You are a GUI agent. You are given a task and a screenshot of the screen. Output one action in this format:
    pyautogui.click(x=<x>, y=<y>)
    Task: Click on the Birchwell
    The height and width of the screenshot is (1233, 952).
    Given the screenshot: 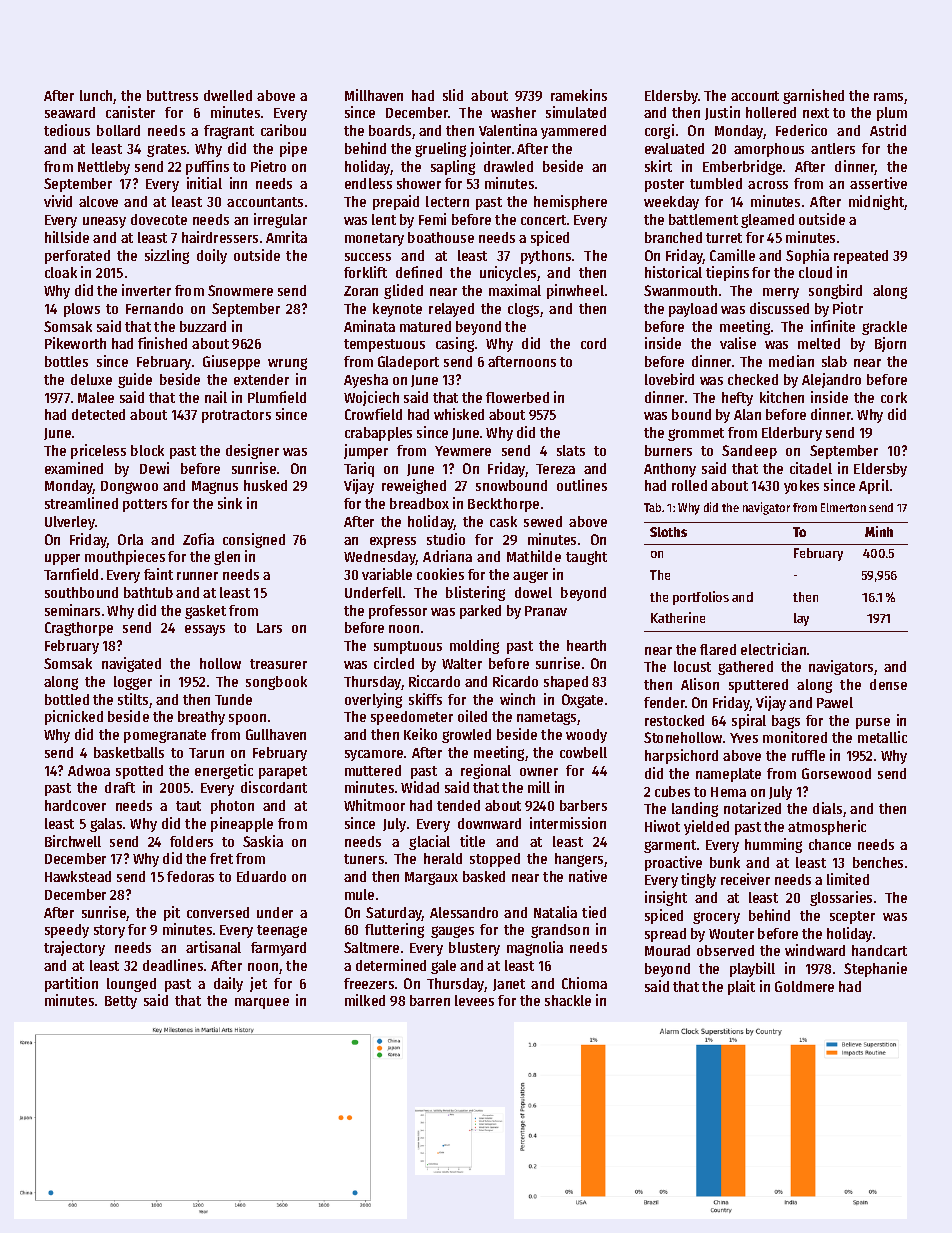 What is the action you would take?
    pyautogui.click(x=73, y=841)
